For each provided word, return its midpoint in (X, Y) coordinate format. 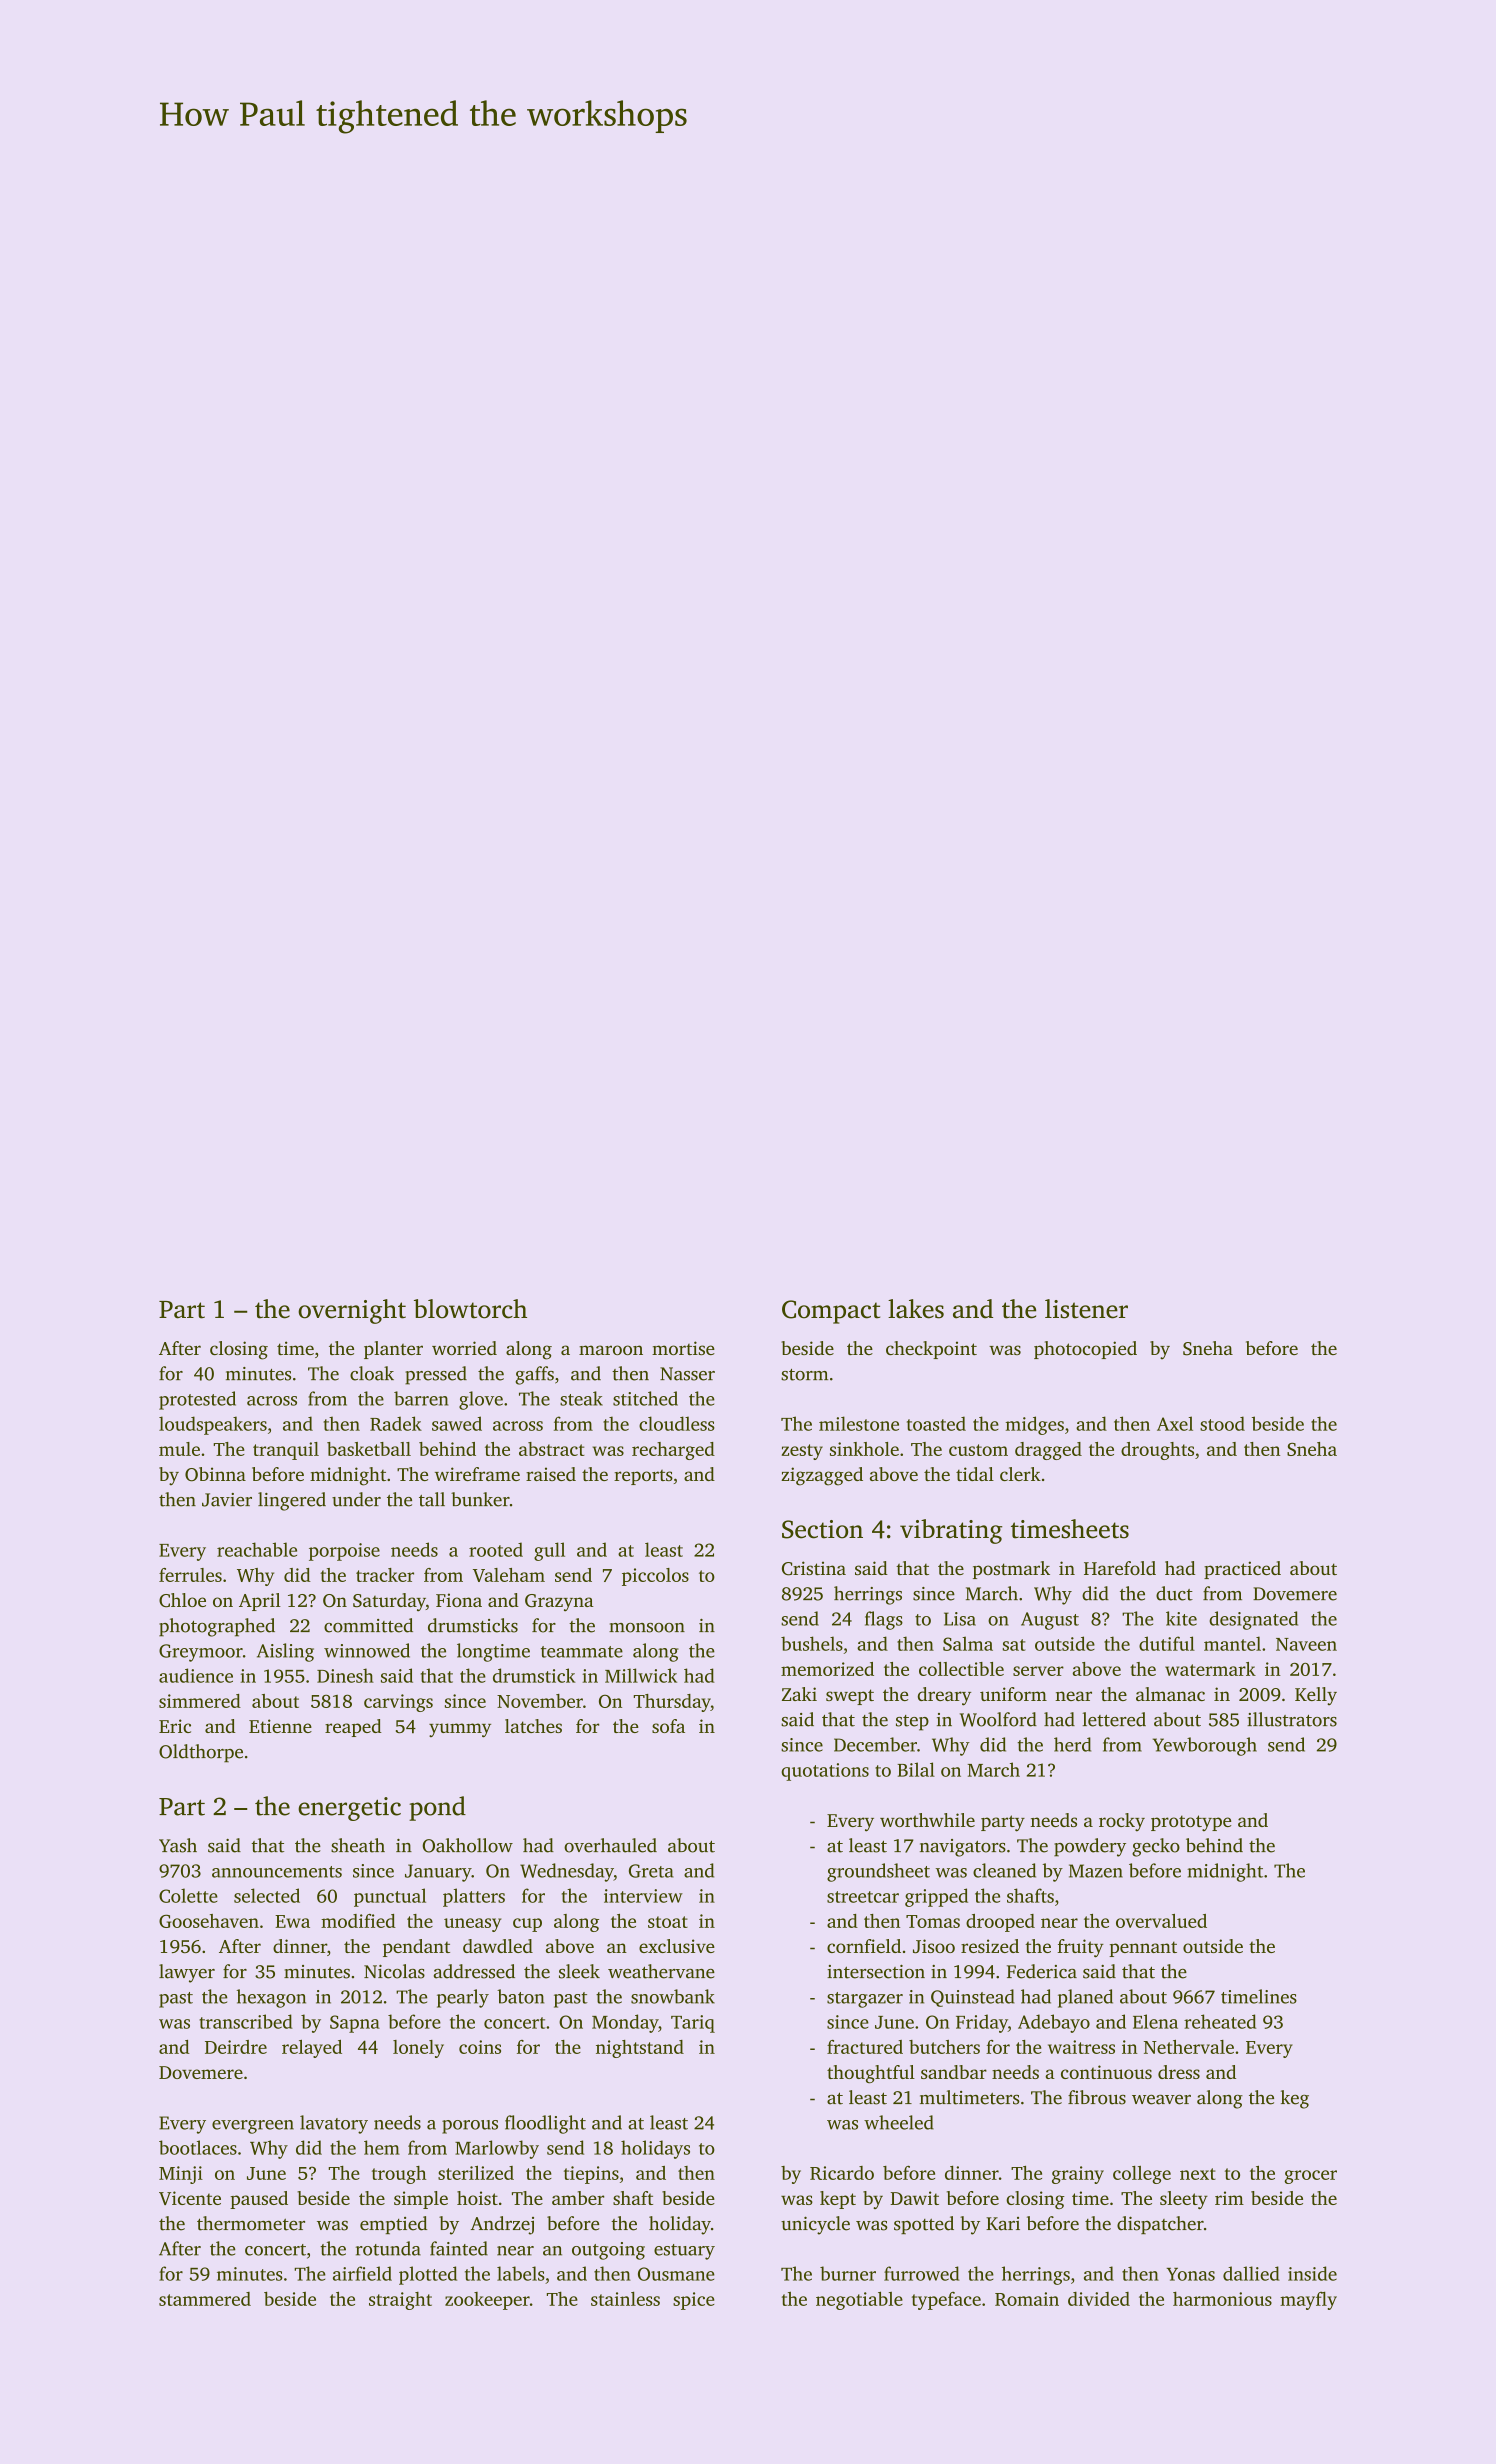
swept (850, 1697)
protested (197, 1400)
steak (581, 1398)
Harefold (1120, 1568)
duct (1174, 1593)
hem (382, 2147)
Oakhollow (467, 1845)
